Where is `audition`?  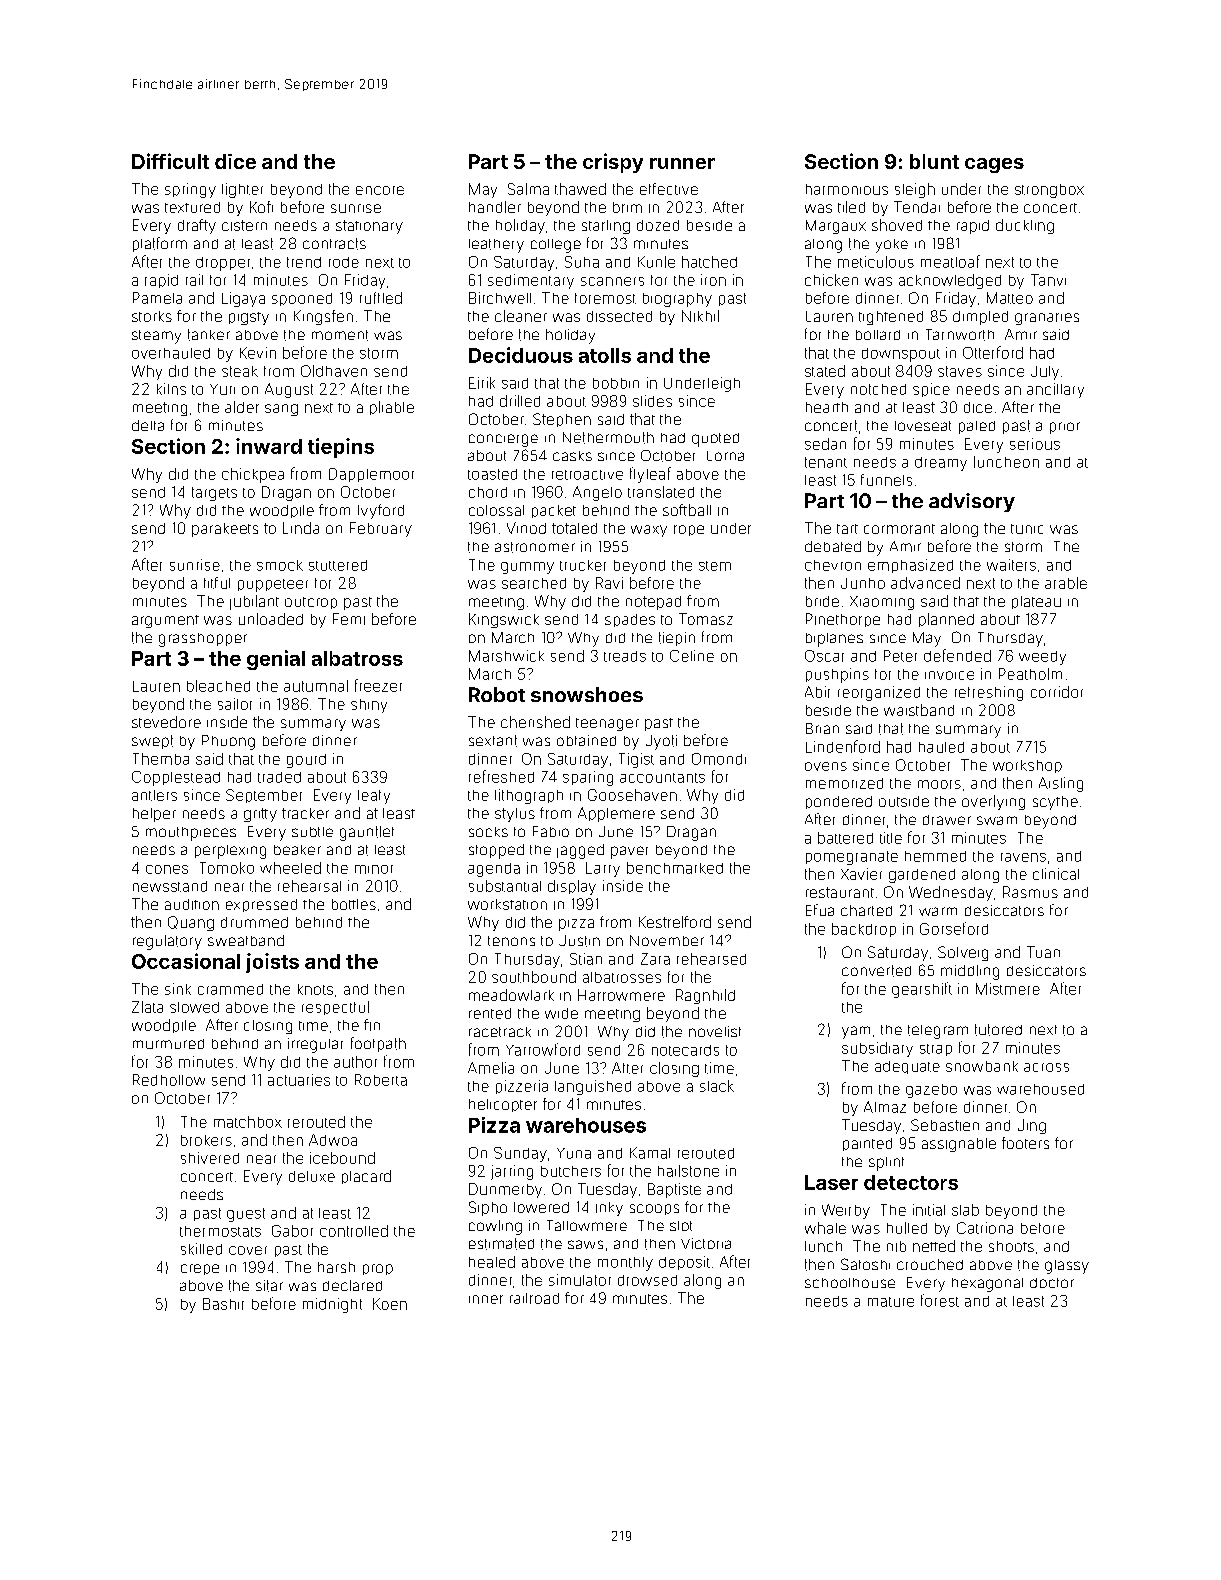
audition is located at coordinates (192, 904).
